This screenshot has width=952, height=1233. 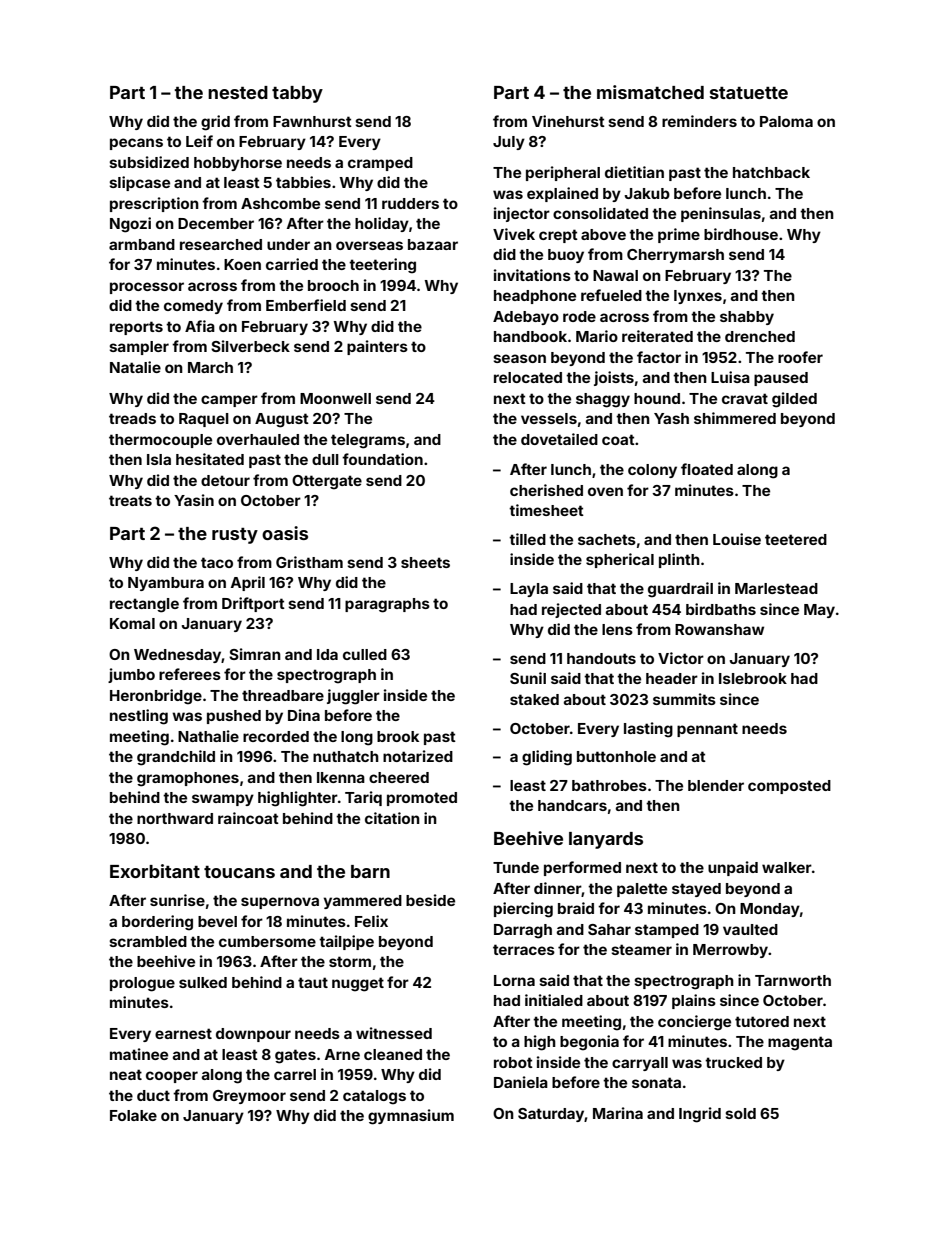 What do you see at coordinates (368, 441) in the screenshot?
I see `telegrams` at bounding box center [368, 441].
